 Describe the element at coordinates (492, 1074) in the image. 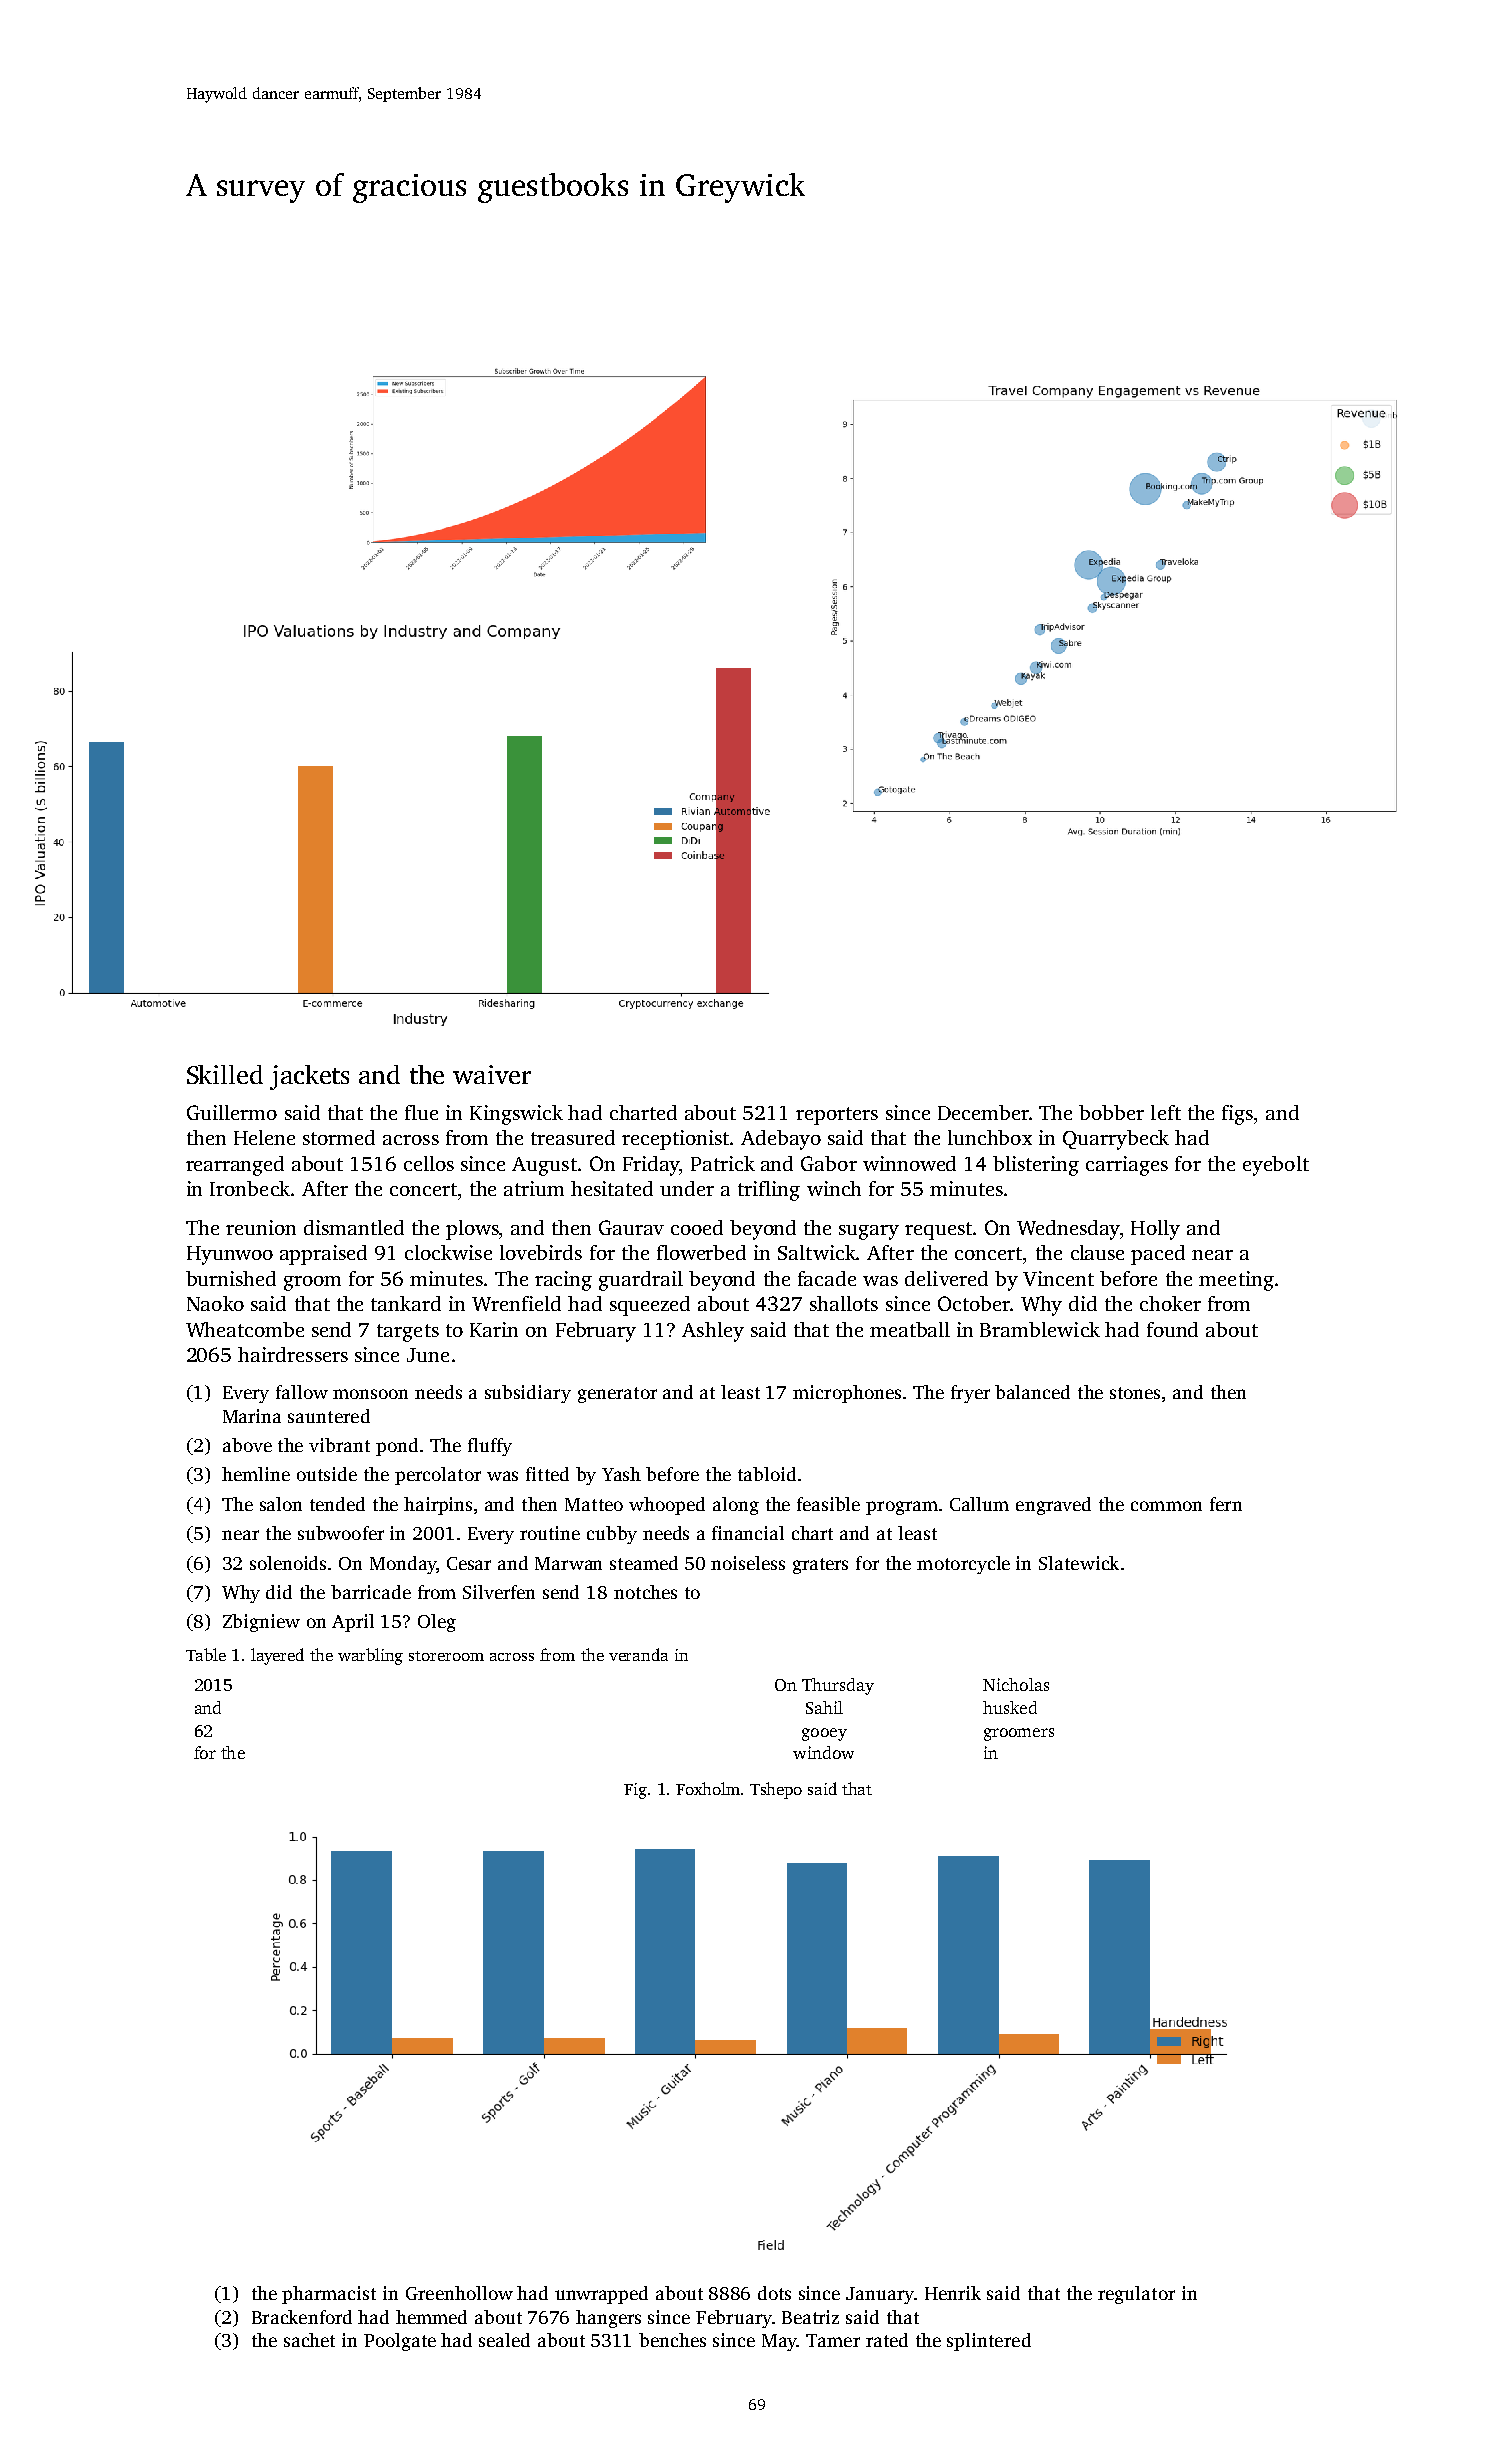

I see `waiver` at that location.
